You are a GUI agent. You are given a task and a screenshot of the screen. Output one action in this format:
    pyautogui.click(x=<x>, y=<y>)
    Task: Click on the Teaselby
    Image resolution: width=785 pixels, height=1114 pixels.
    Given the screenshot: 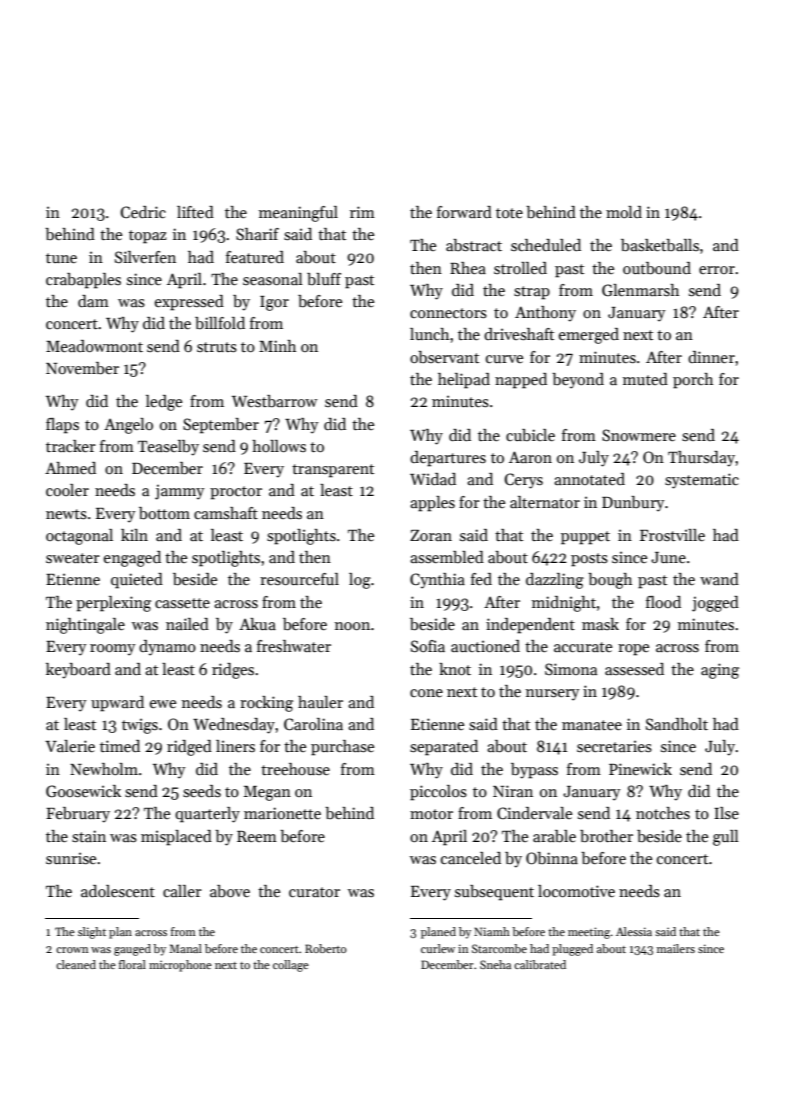 What is the action you would take?
    pyautogui.click(x=168, y=448)
